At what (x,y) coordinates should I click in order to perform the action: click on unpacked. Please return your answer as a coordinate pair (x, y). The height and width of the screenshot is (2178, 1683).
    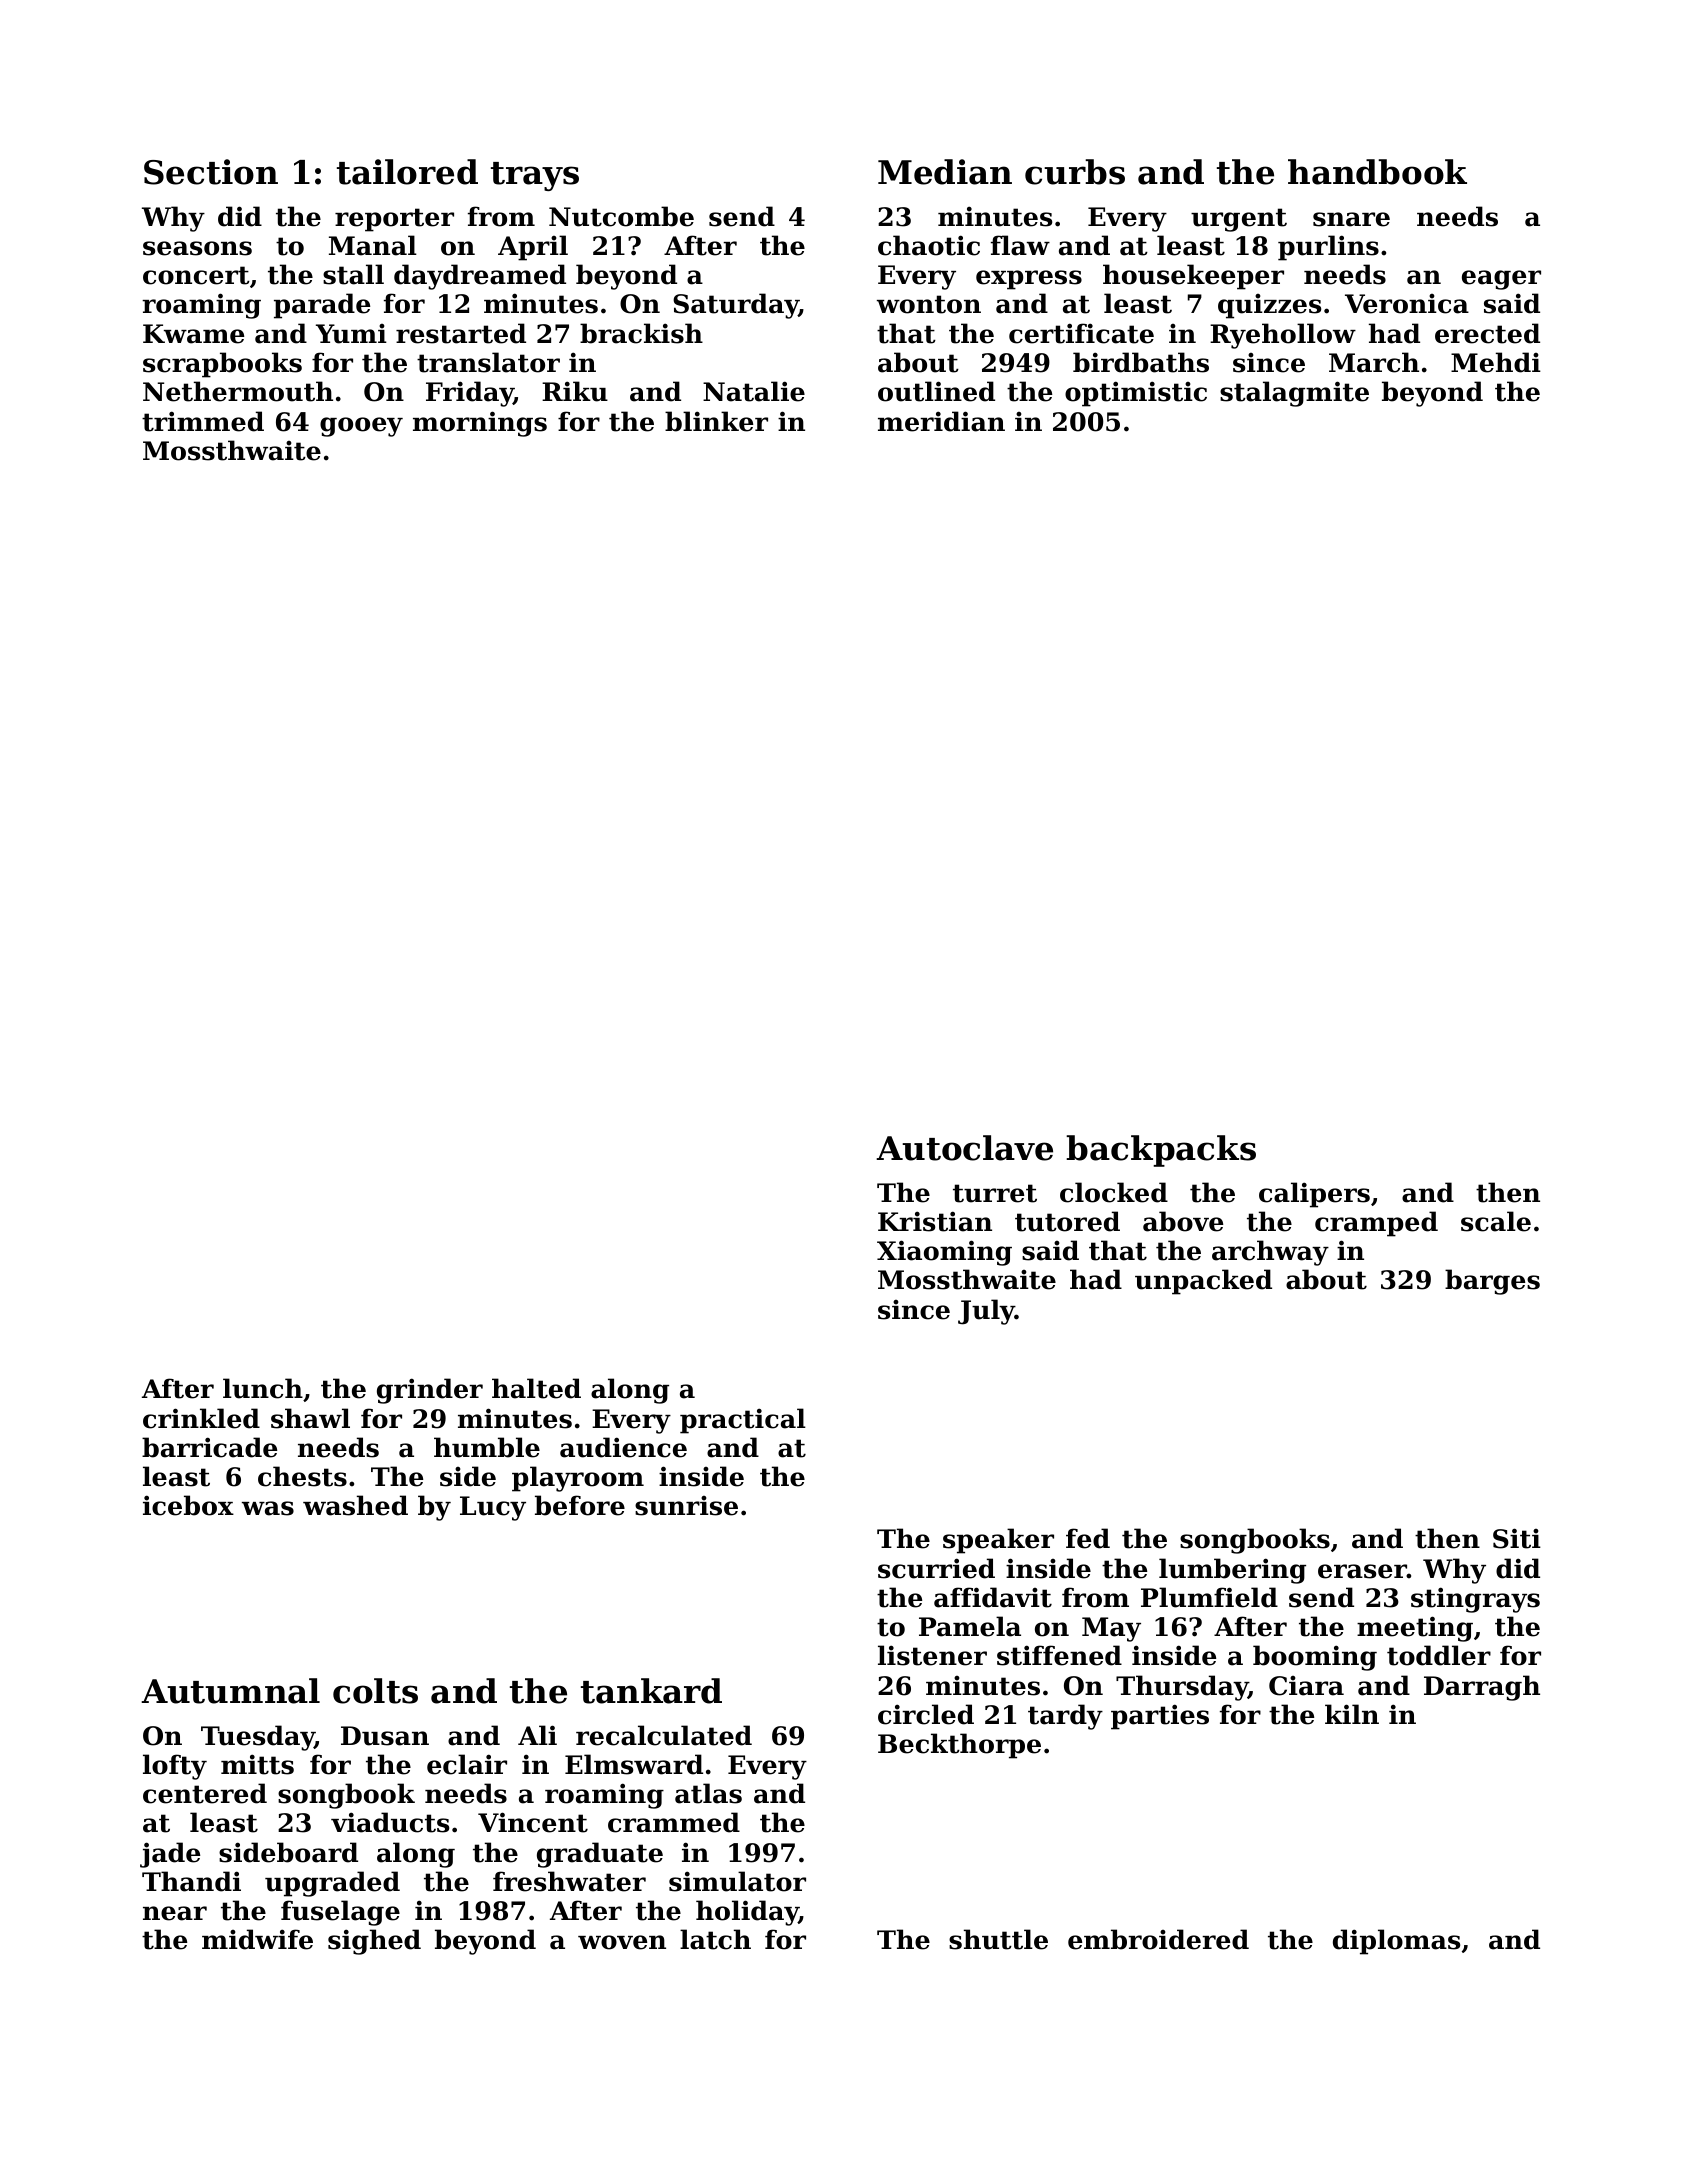
    Looking at the image, I should click on (1203, 1282).
